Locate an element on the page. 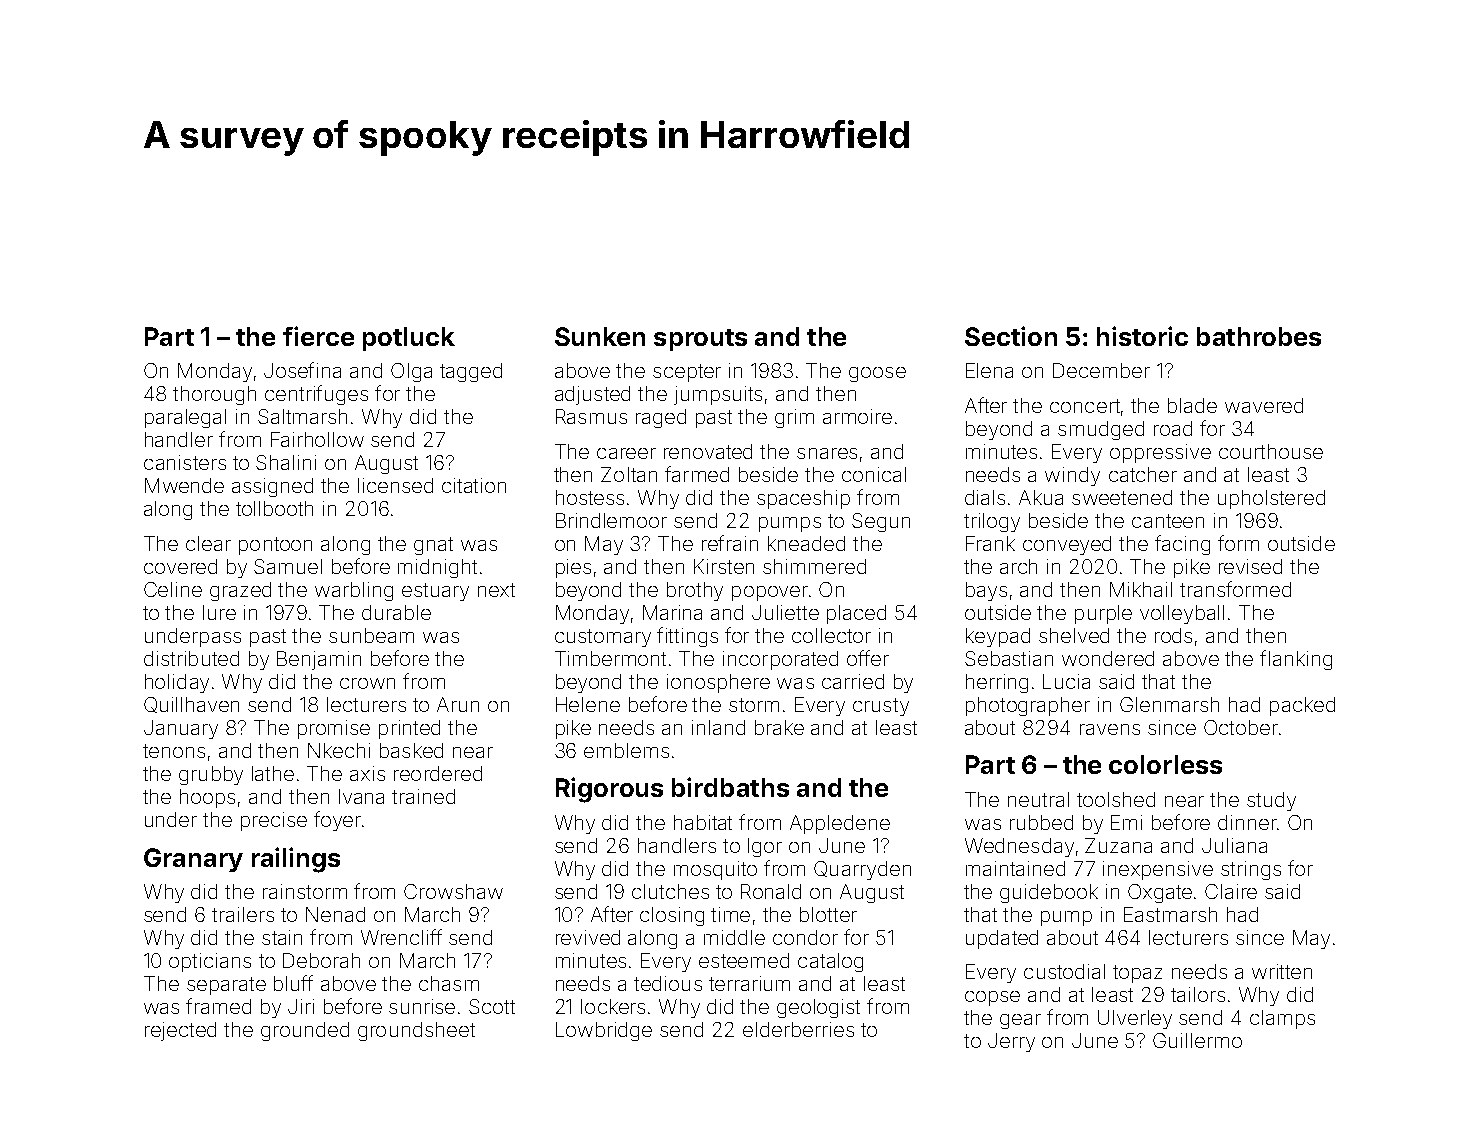  copse is located at coordinates (992, 998).
